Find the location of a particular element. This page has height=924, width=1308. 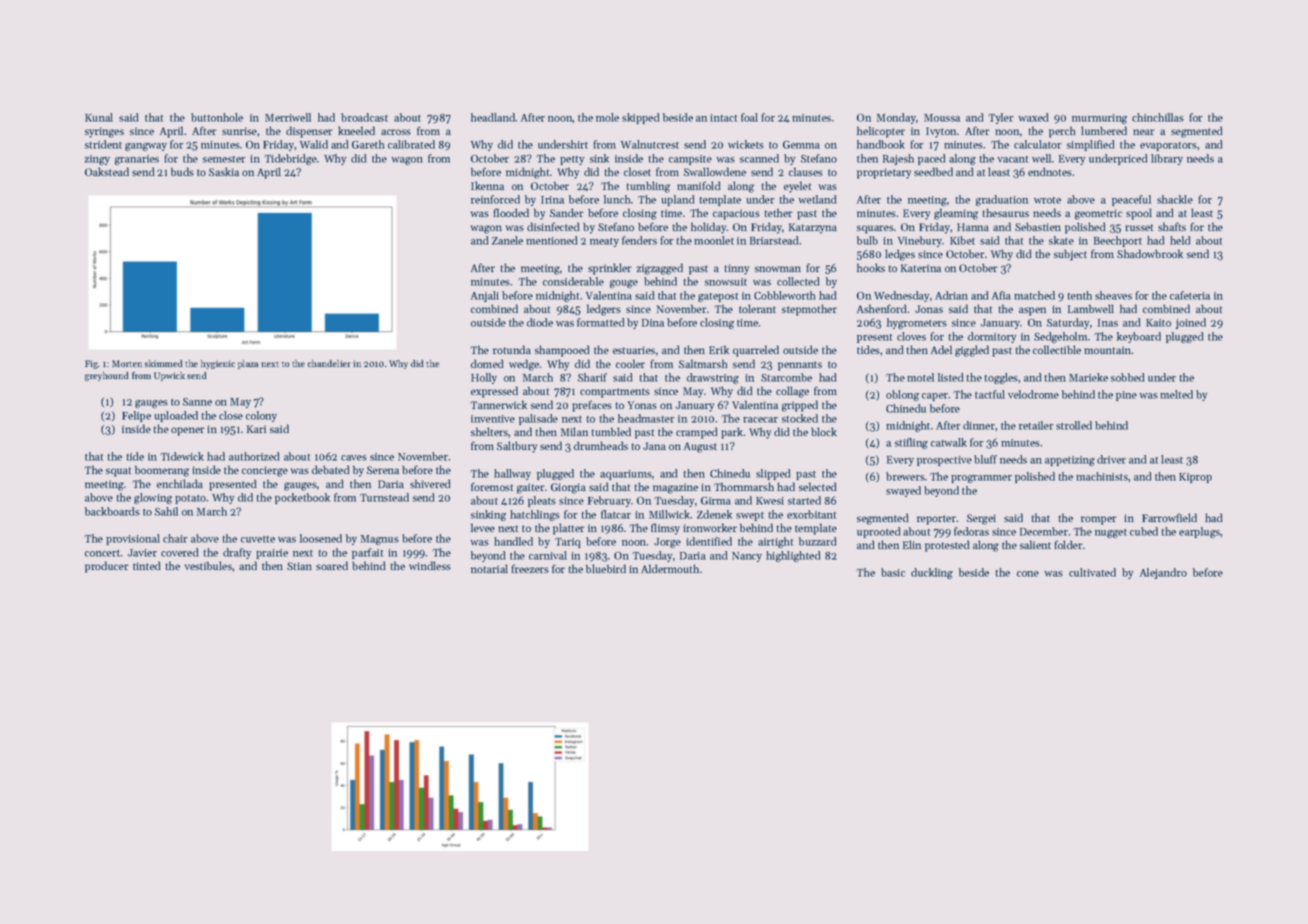

Stian is located at coordinates (299, 566).
